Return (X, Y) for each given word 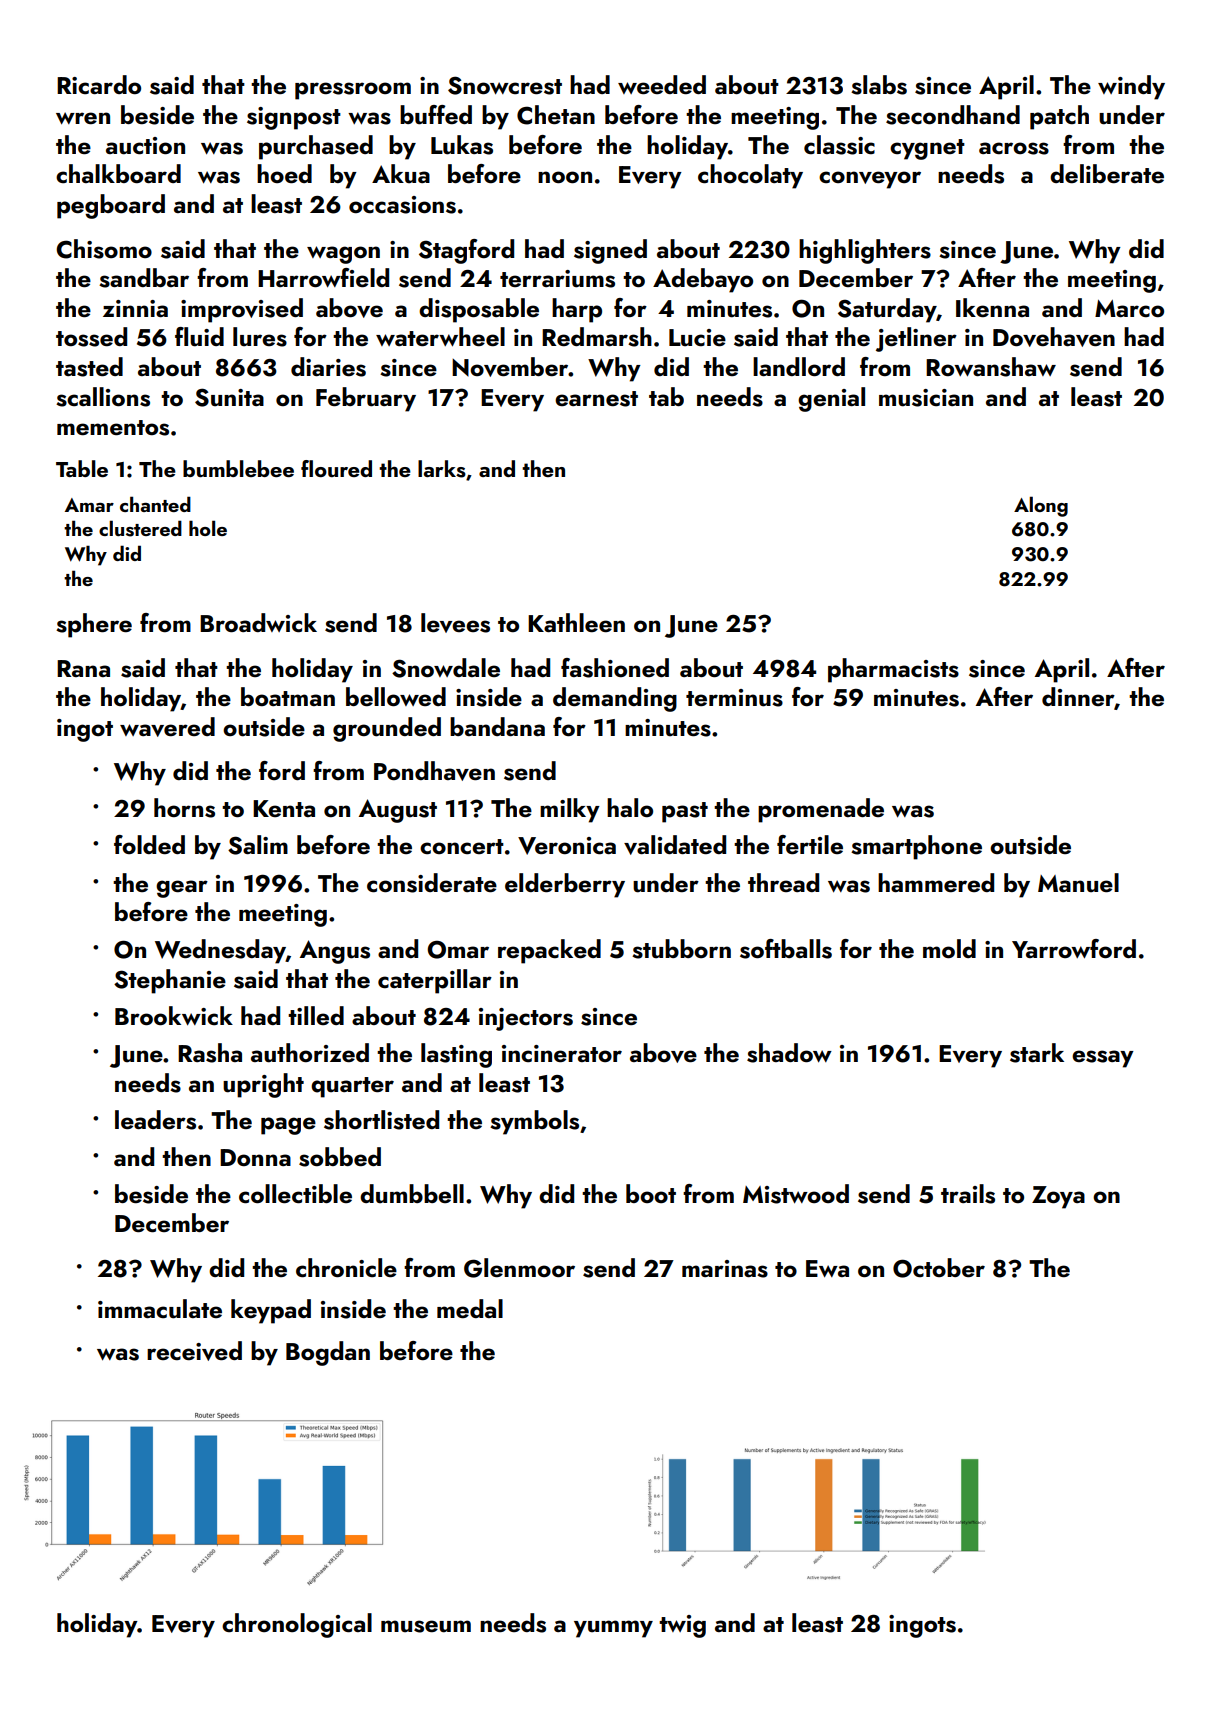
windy (1131, 87)
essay (1103, 1059)
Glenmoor (519, 1268)
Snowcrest (505, 85)
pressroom (353, 91)
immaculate (160, 1309)
